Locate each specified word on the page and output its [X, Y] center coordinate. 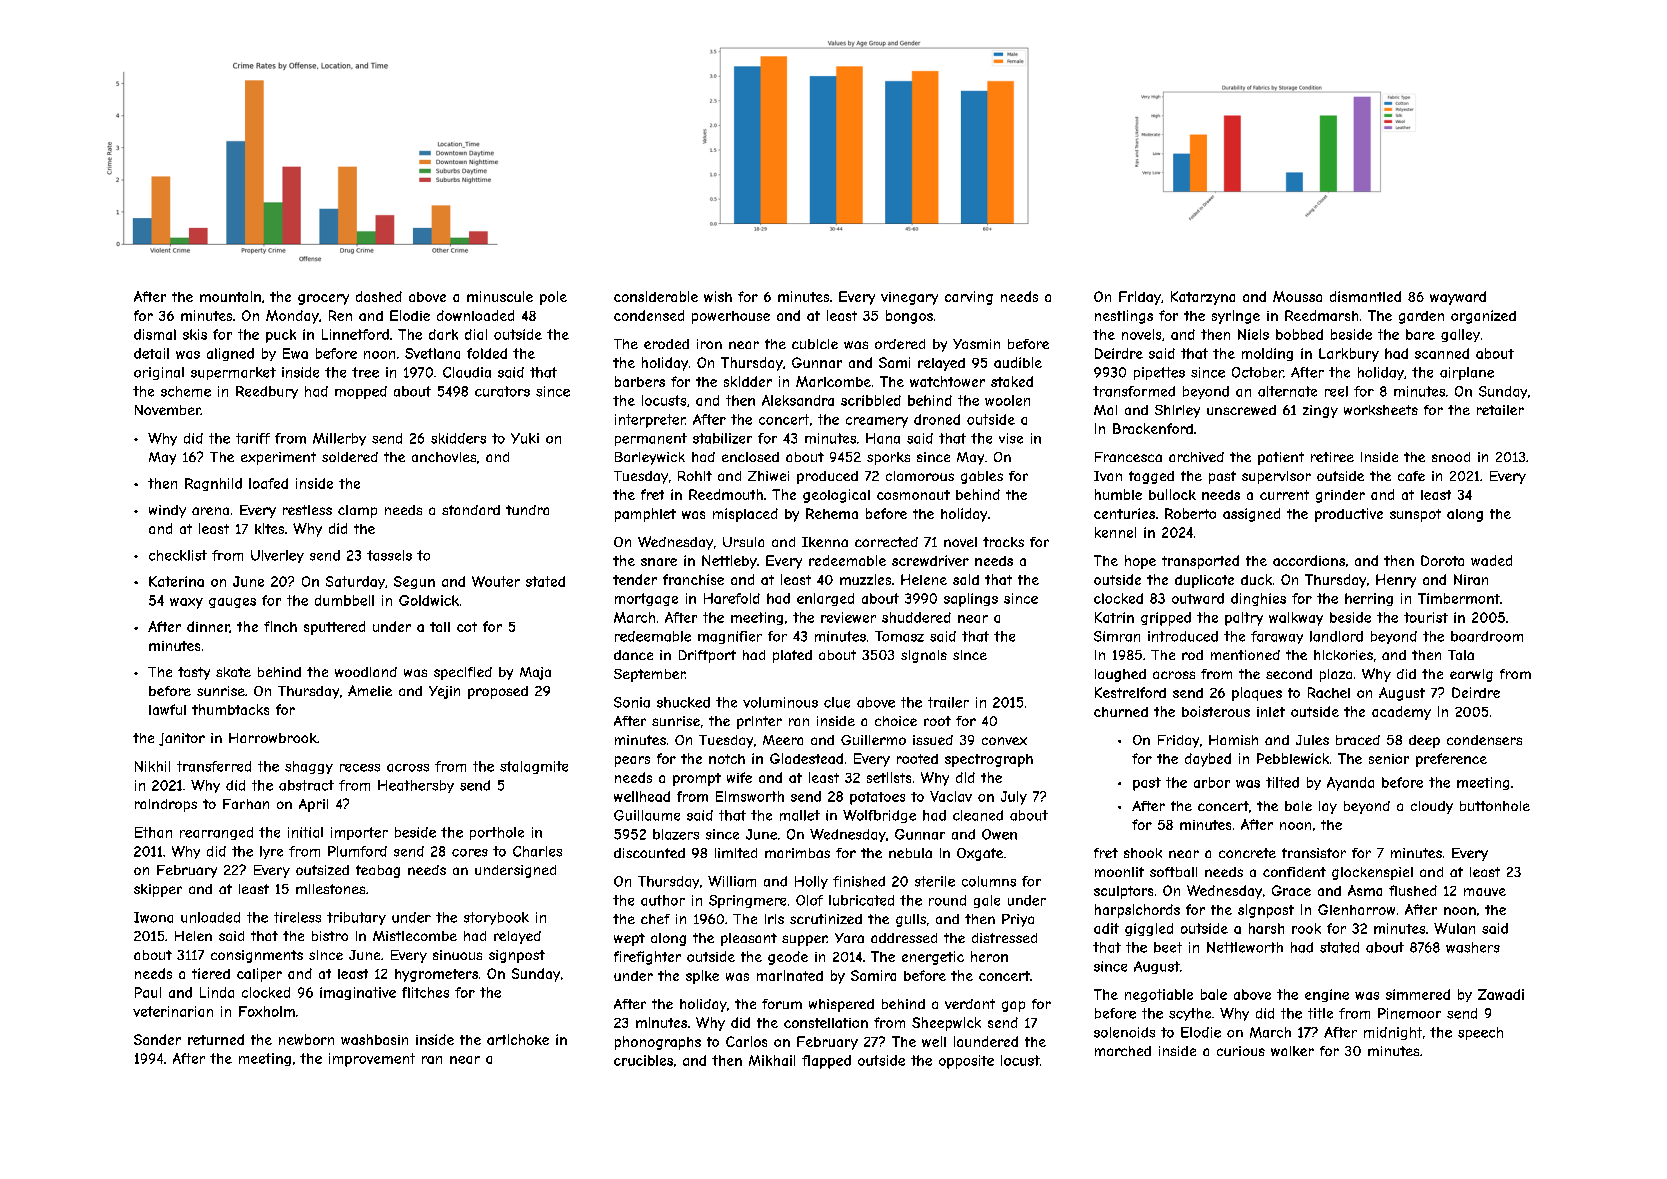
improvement [372, 1060]
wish [718, 296]
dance [633, 655]
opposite [966, 1062]
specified [463, 673]
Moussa [1297, 296]
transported [1200, 562]
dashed [379, 296]
